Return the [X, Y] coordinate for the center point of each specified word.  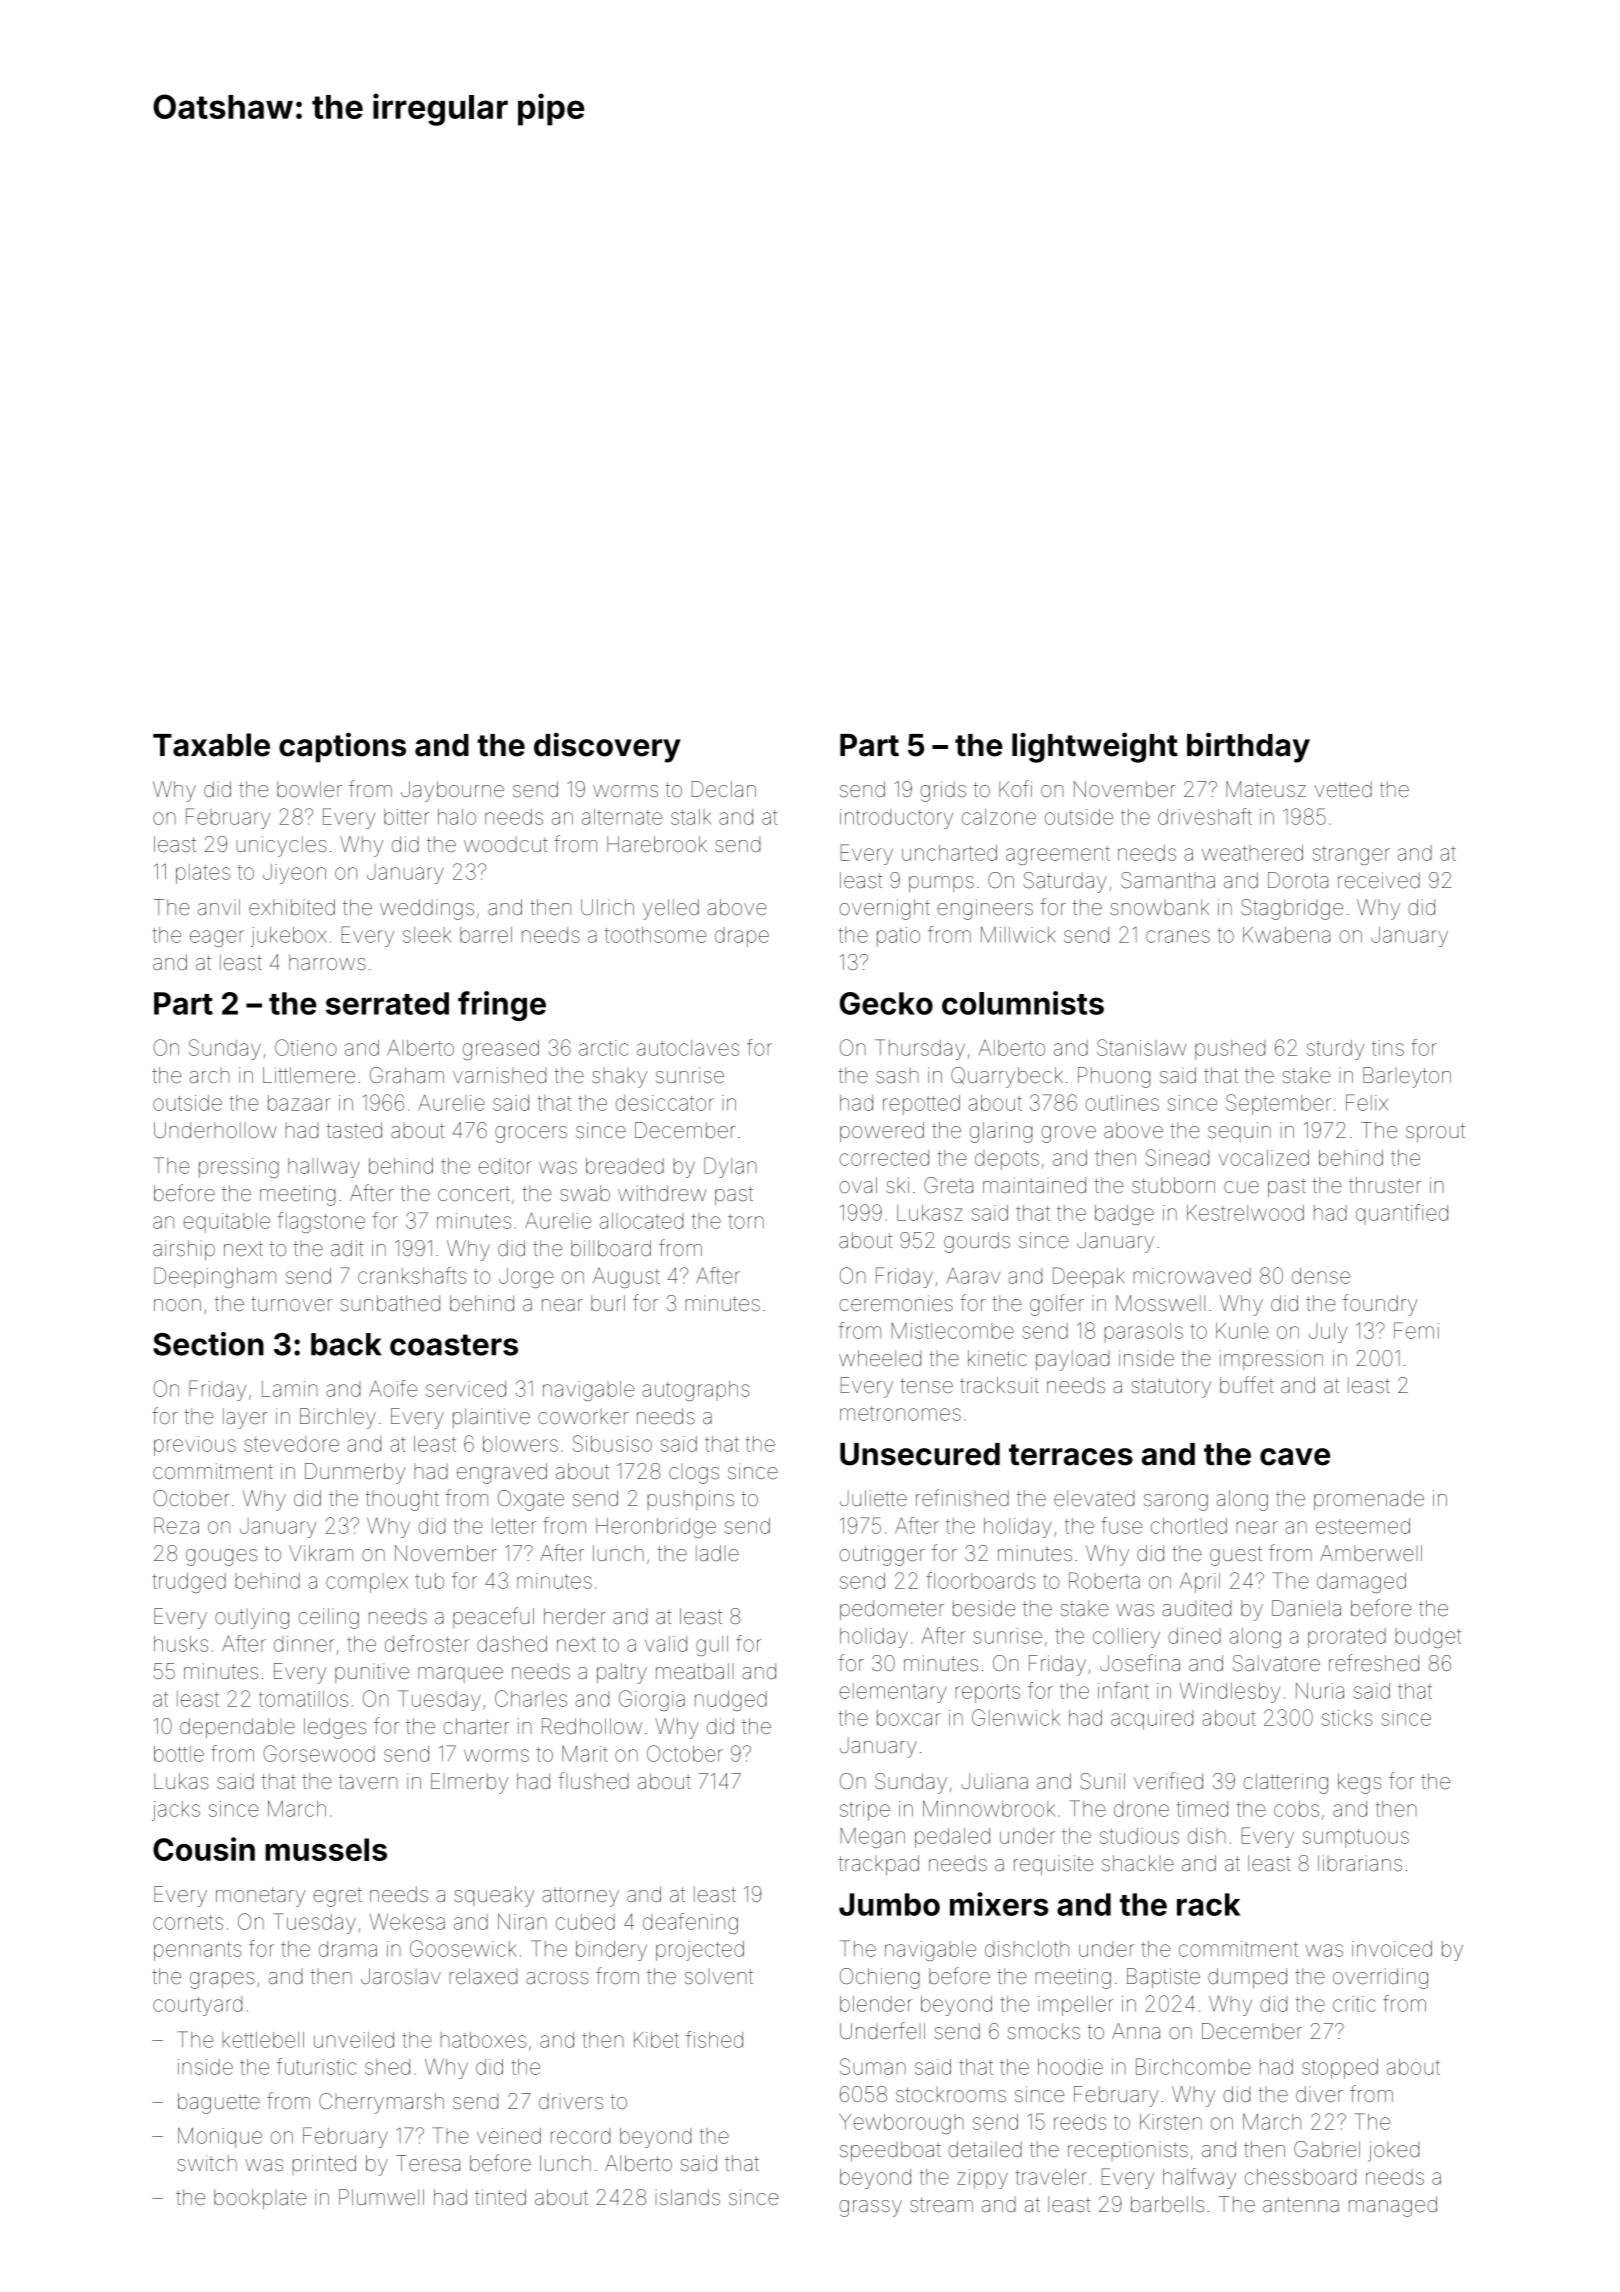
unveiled [354, 2040]
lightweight [1095, 747]
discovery [607, 747]
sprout [1435, 1132]
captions [342, 747]
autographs [696, 1391]
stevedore [291, 1444]
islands [687, 2197]
